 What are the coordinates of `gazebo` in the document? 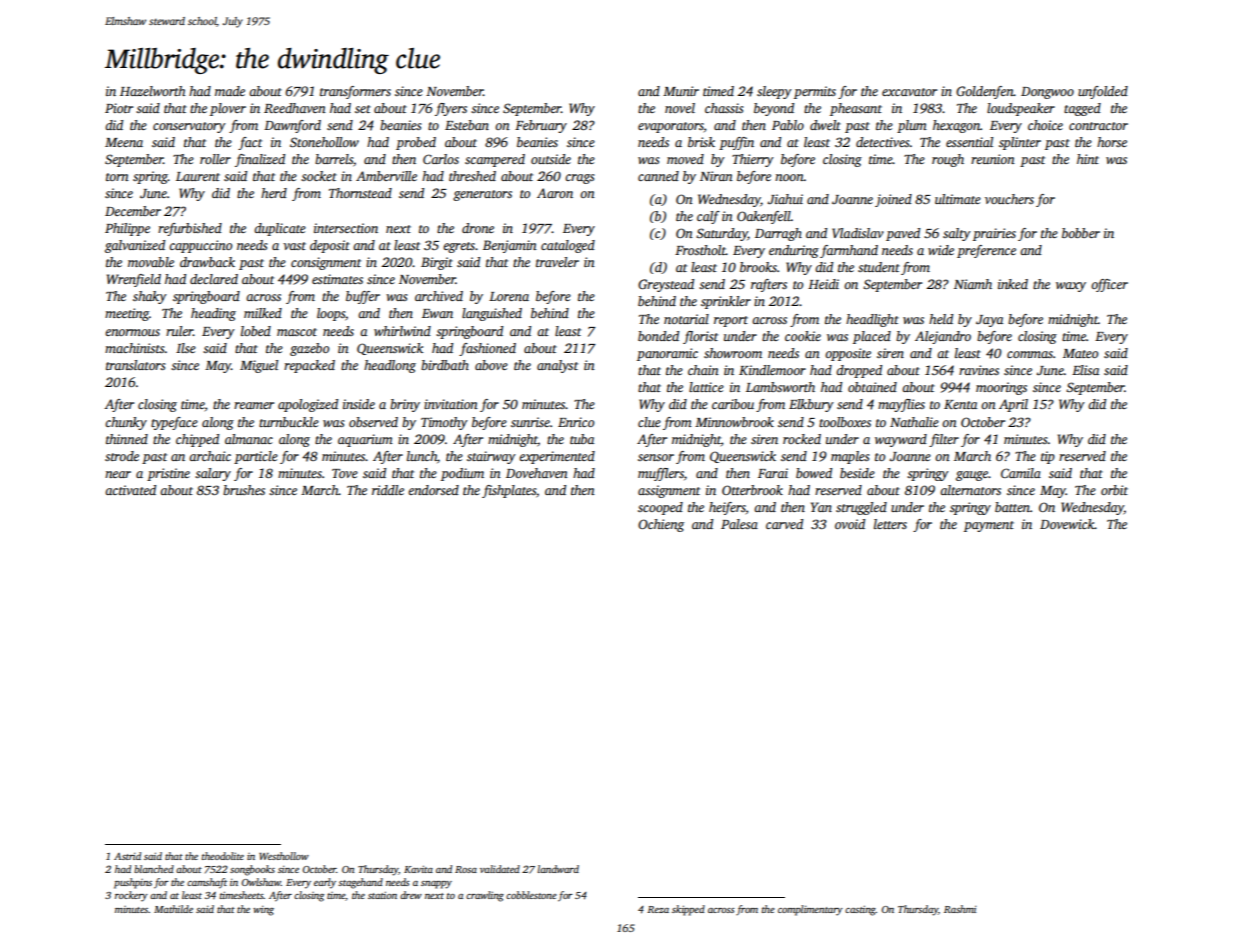 It's located at (309, 349).
